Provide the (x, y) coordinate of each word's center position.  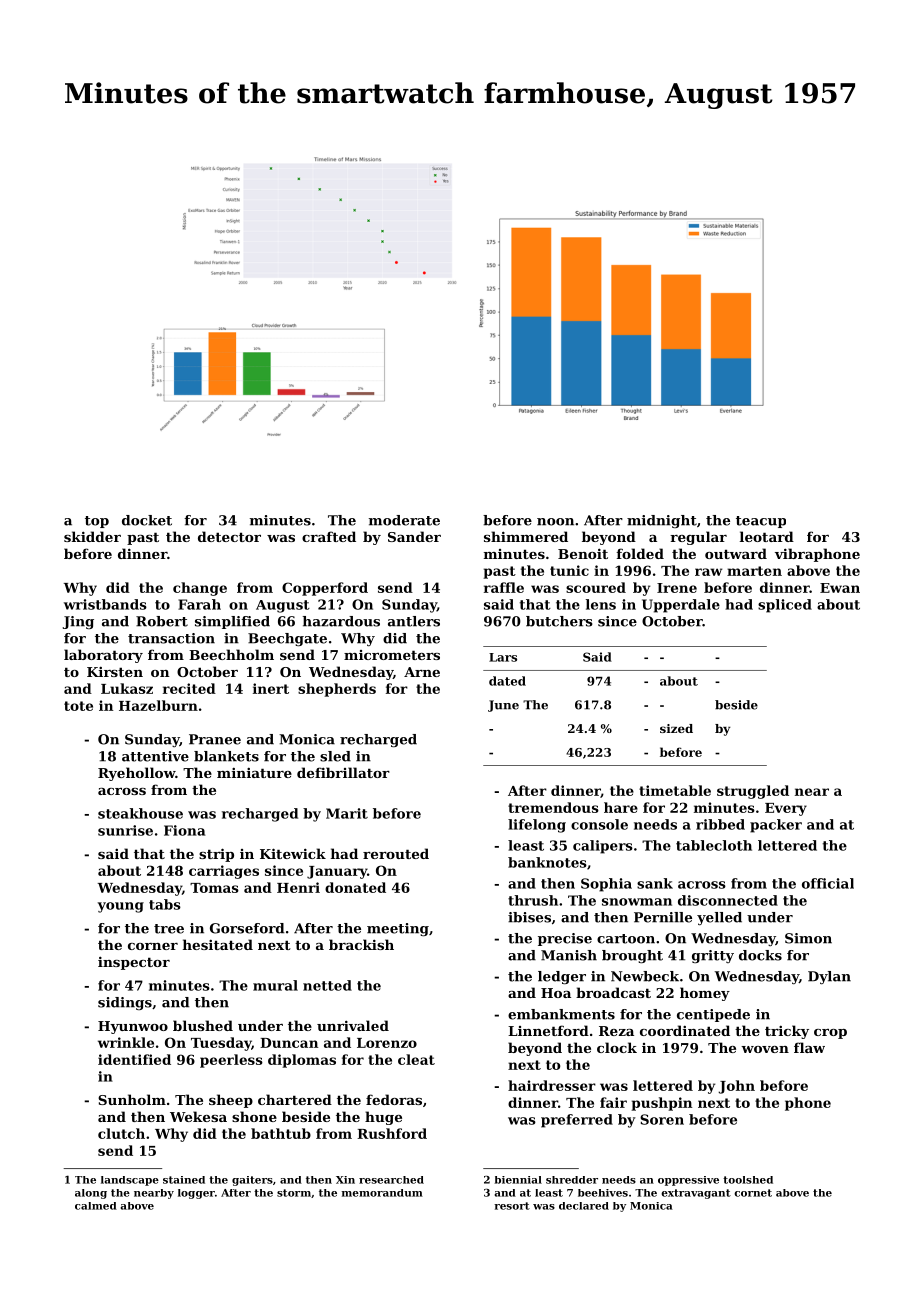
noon (555, 522)
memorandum (382, 1193)
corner (153, 946)
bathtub (281, 1133)
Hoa (556, 993)
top (97, 522)
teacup (761, 522)
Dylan (829, 977)
